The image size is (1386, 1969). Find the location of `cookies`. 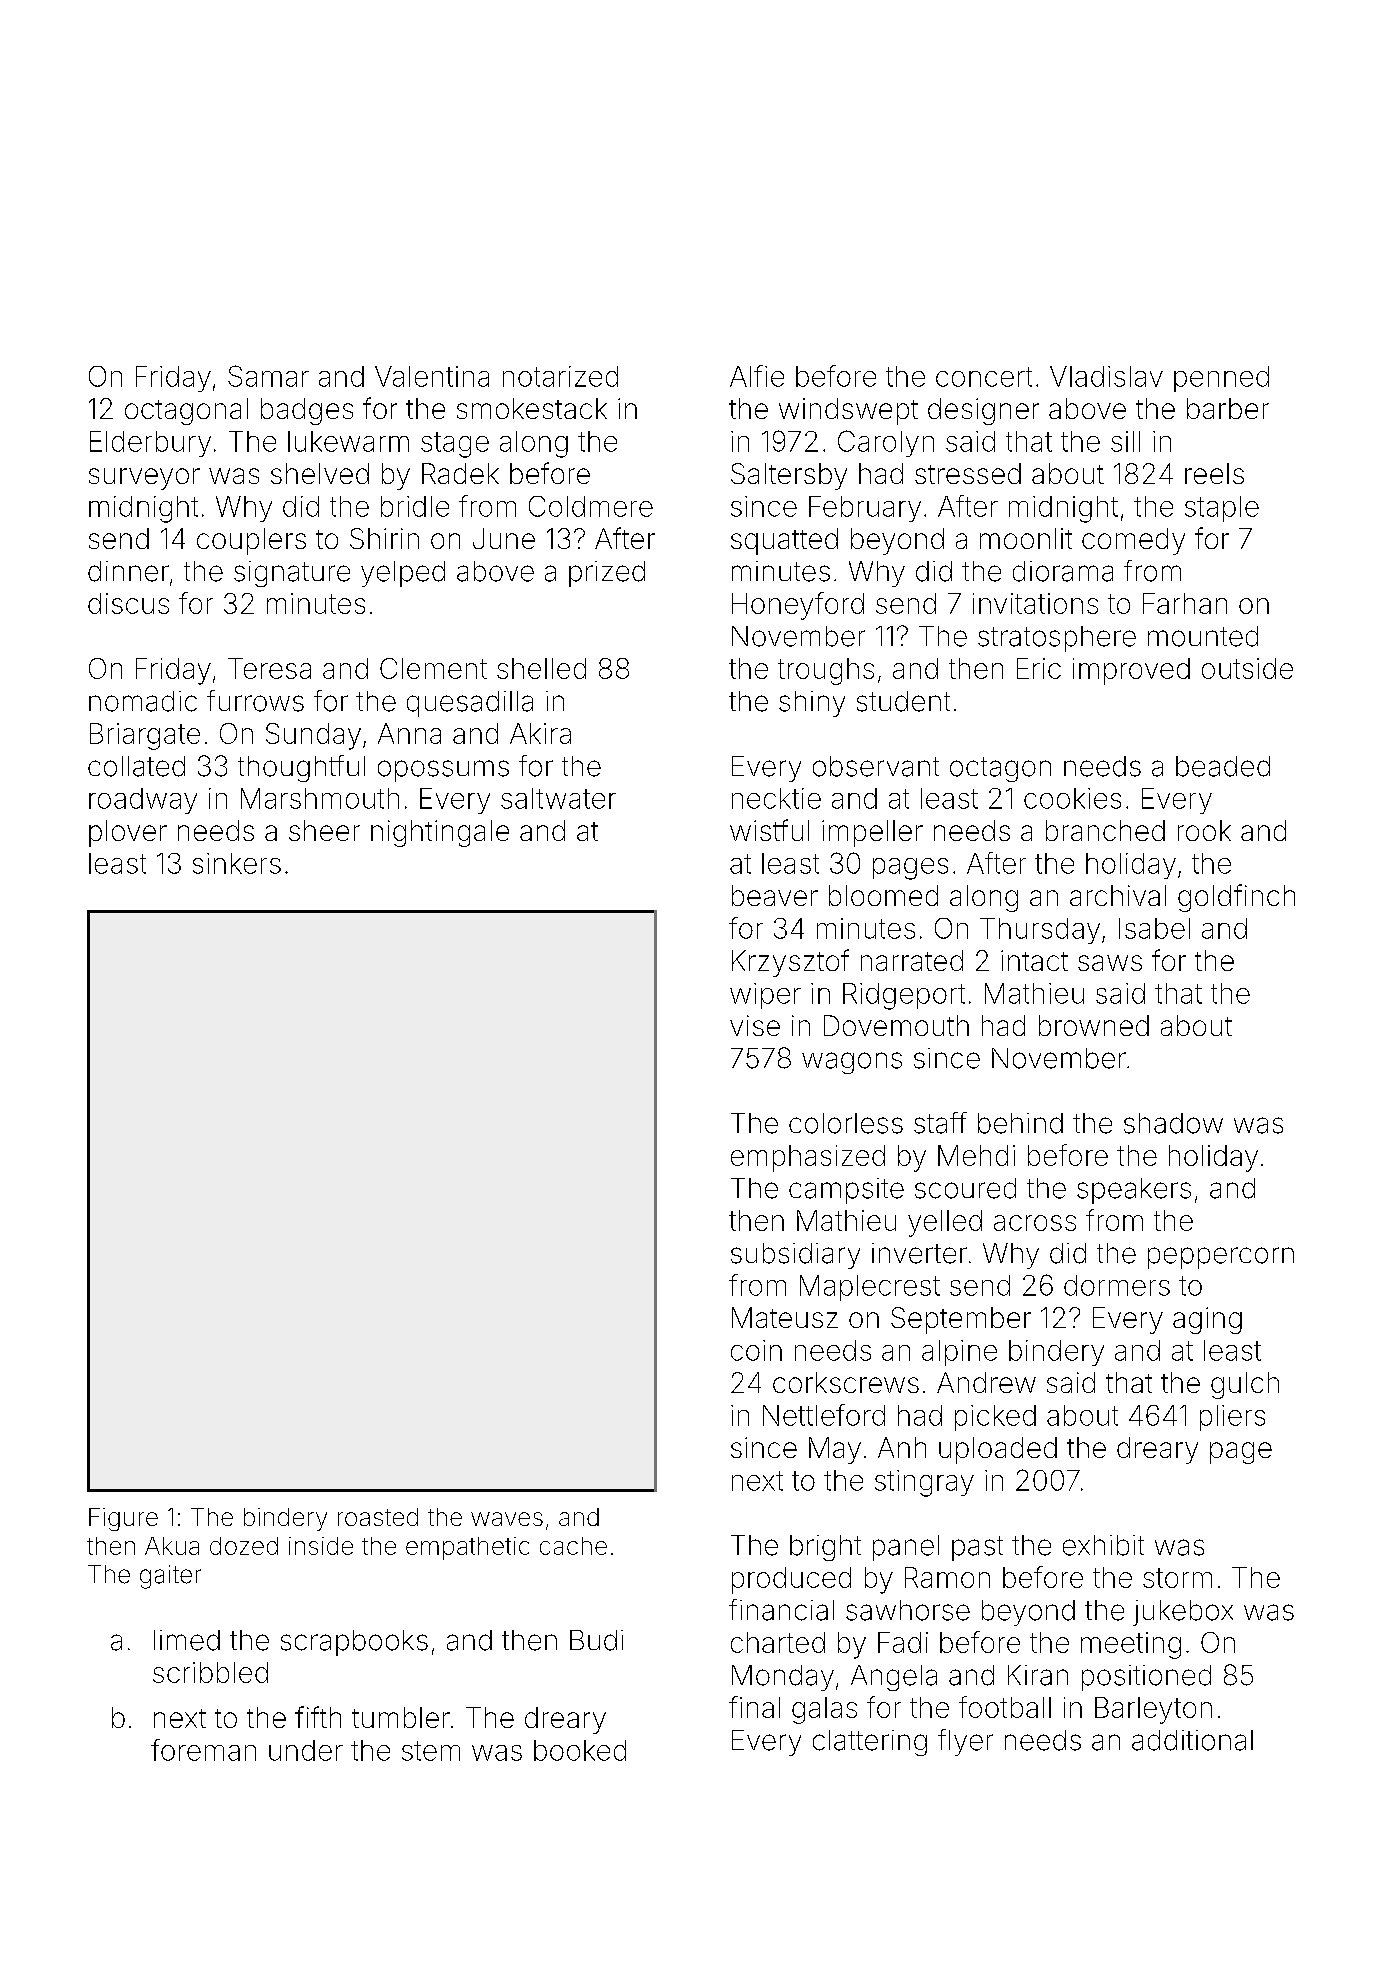

cookies is located at coordinates (1072, 798).
